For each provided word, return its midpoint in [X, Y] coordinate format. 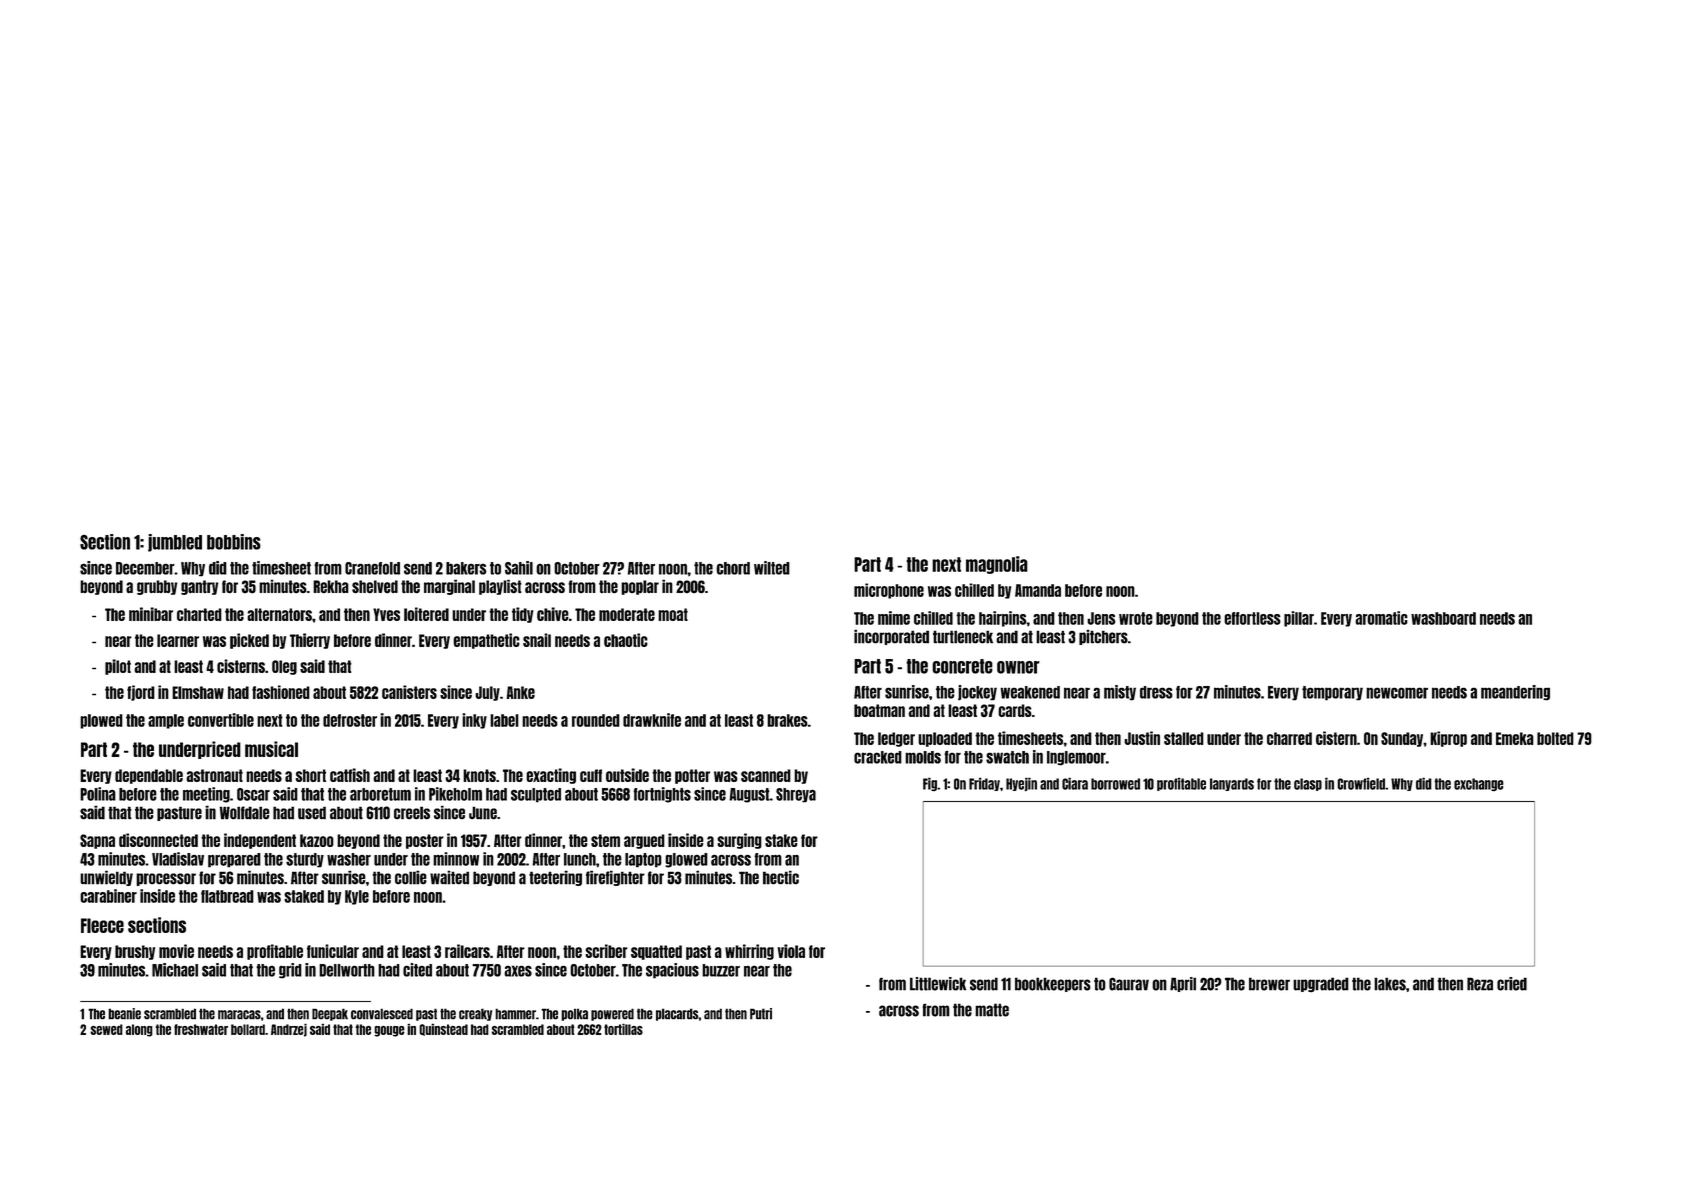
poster [425, 841]
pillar [1299, 619]
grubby [157, 587]
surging [739, 841]
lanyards [1232, 784]
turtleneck [963, 637]
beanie [124, 1014]
